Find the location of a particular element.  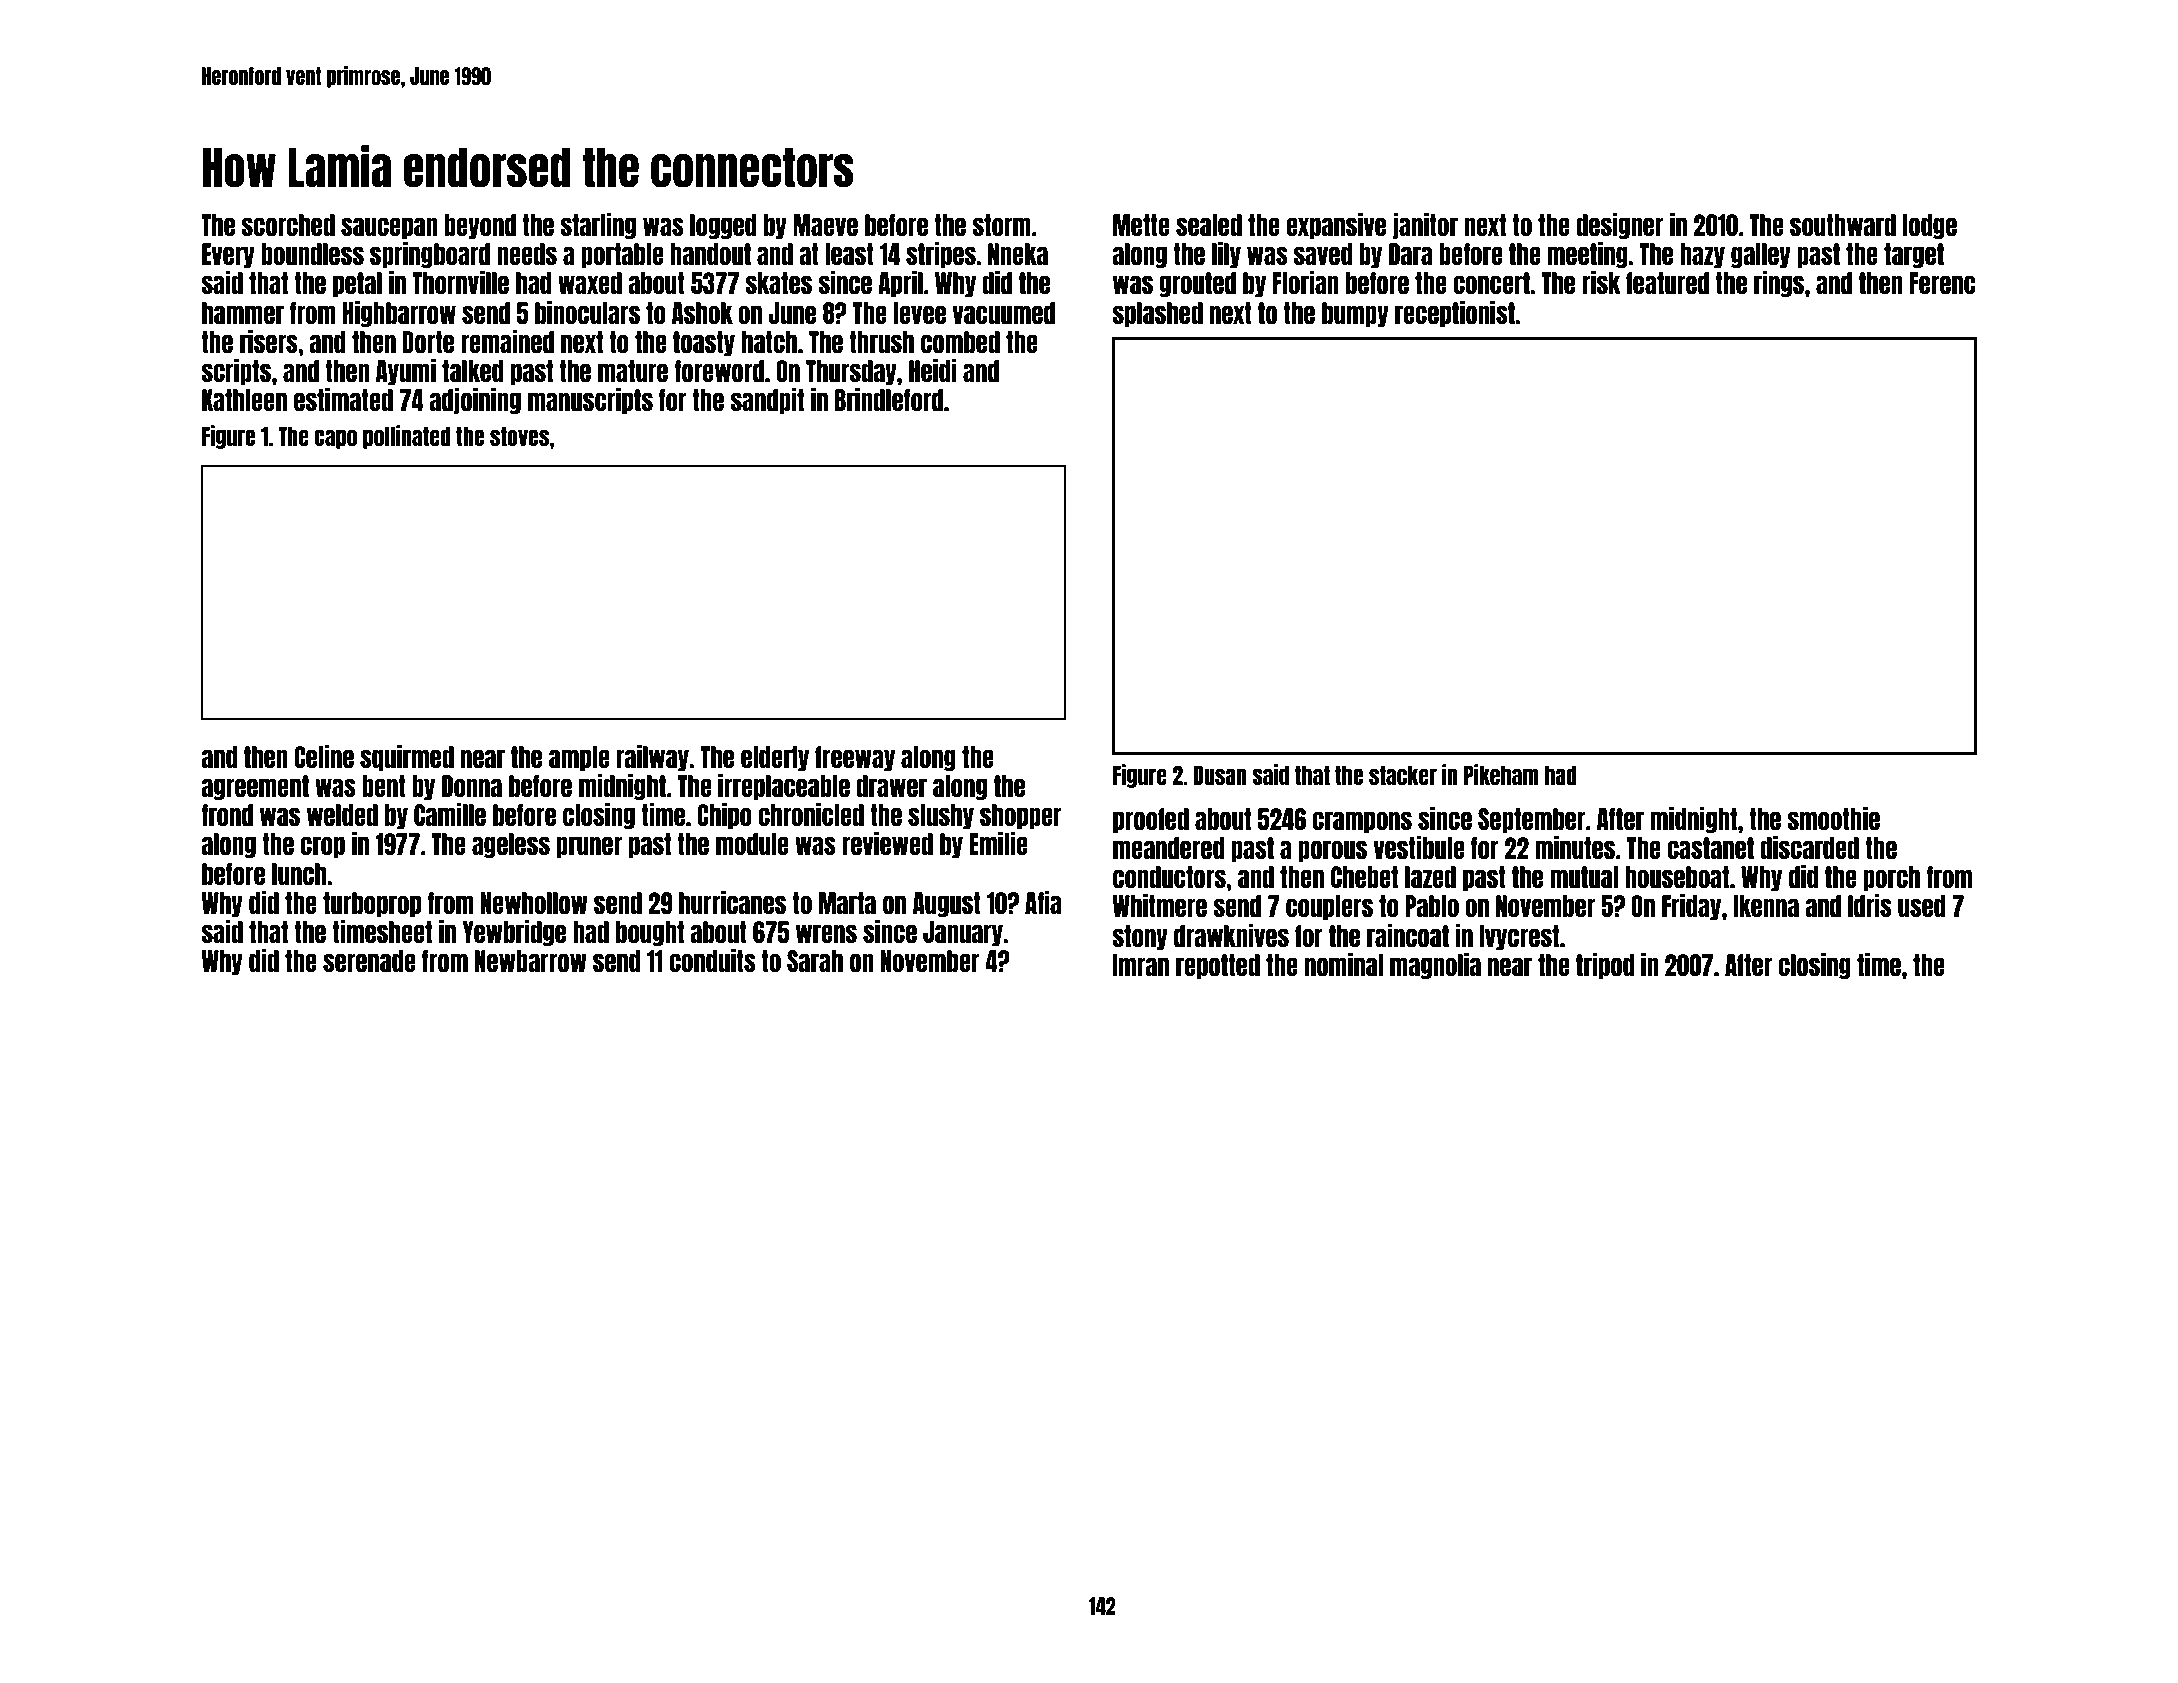

Brindleford is located at coordinates (889, 399).
